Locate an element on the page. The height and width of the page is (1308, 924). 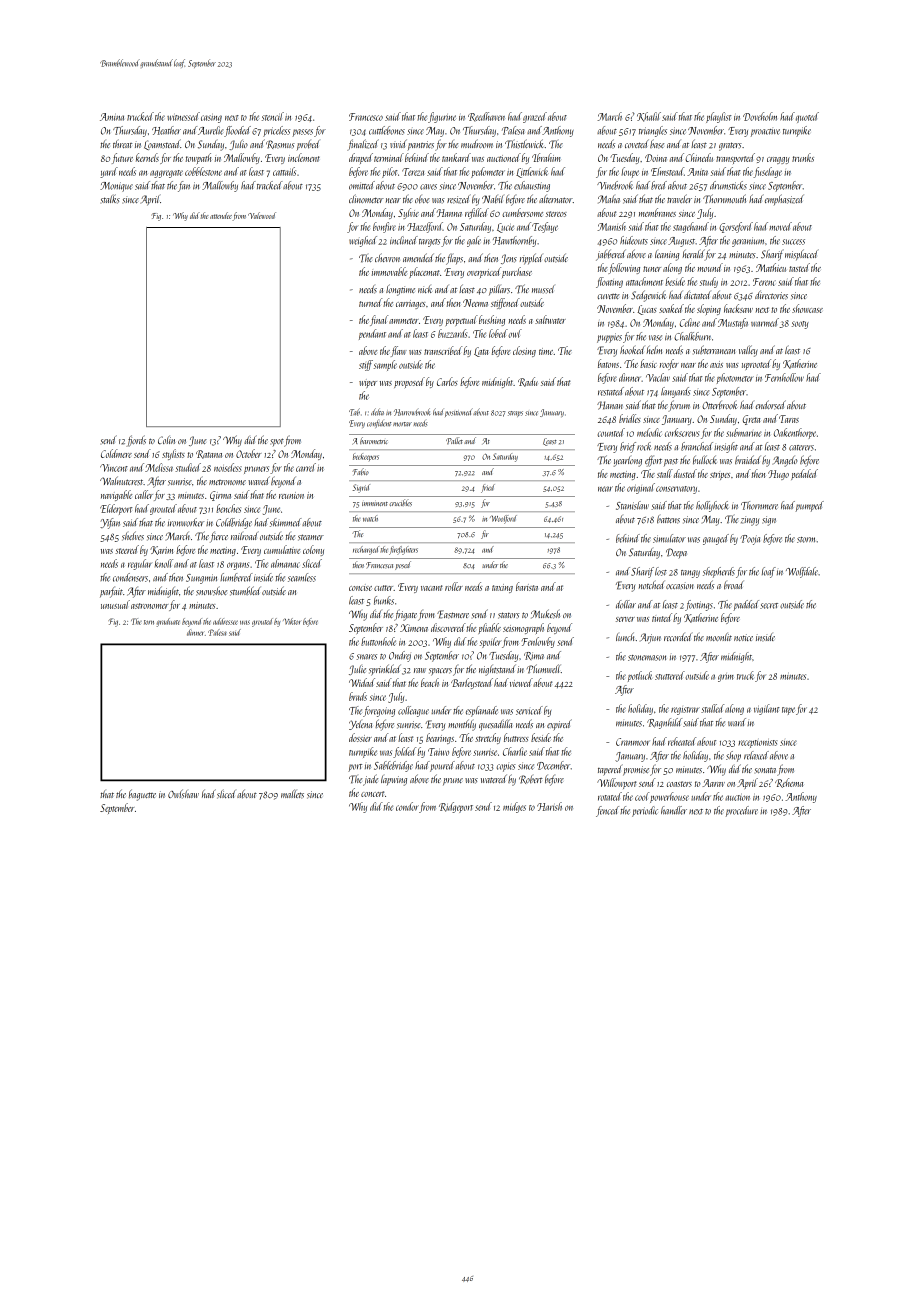
stalks is located at coordinates (110, 199).
